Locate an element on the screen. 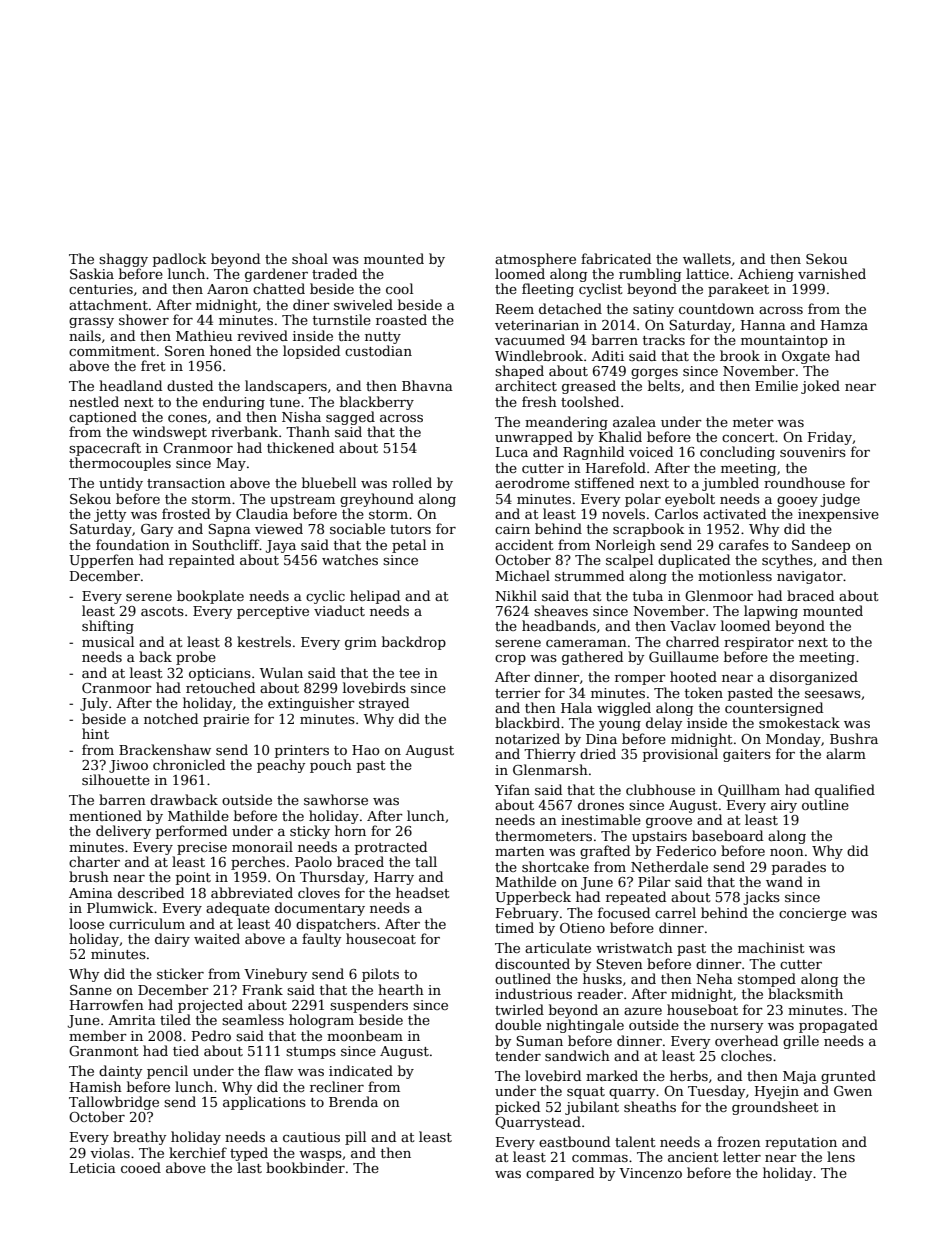 The width and height of the screenshot is (952, 1233). tied is located at coordinates (186, 1050).
